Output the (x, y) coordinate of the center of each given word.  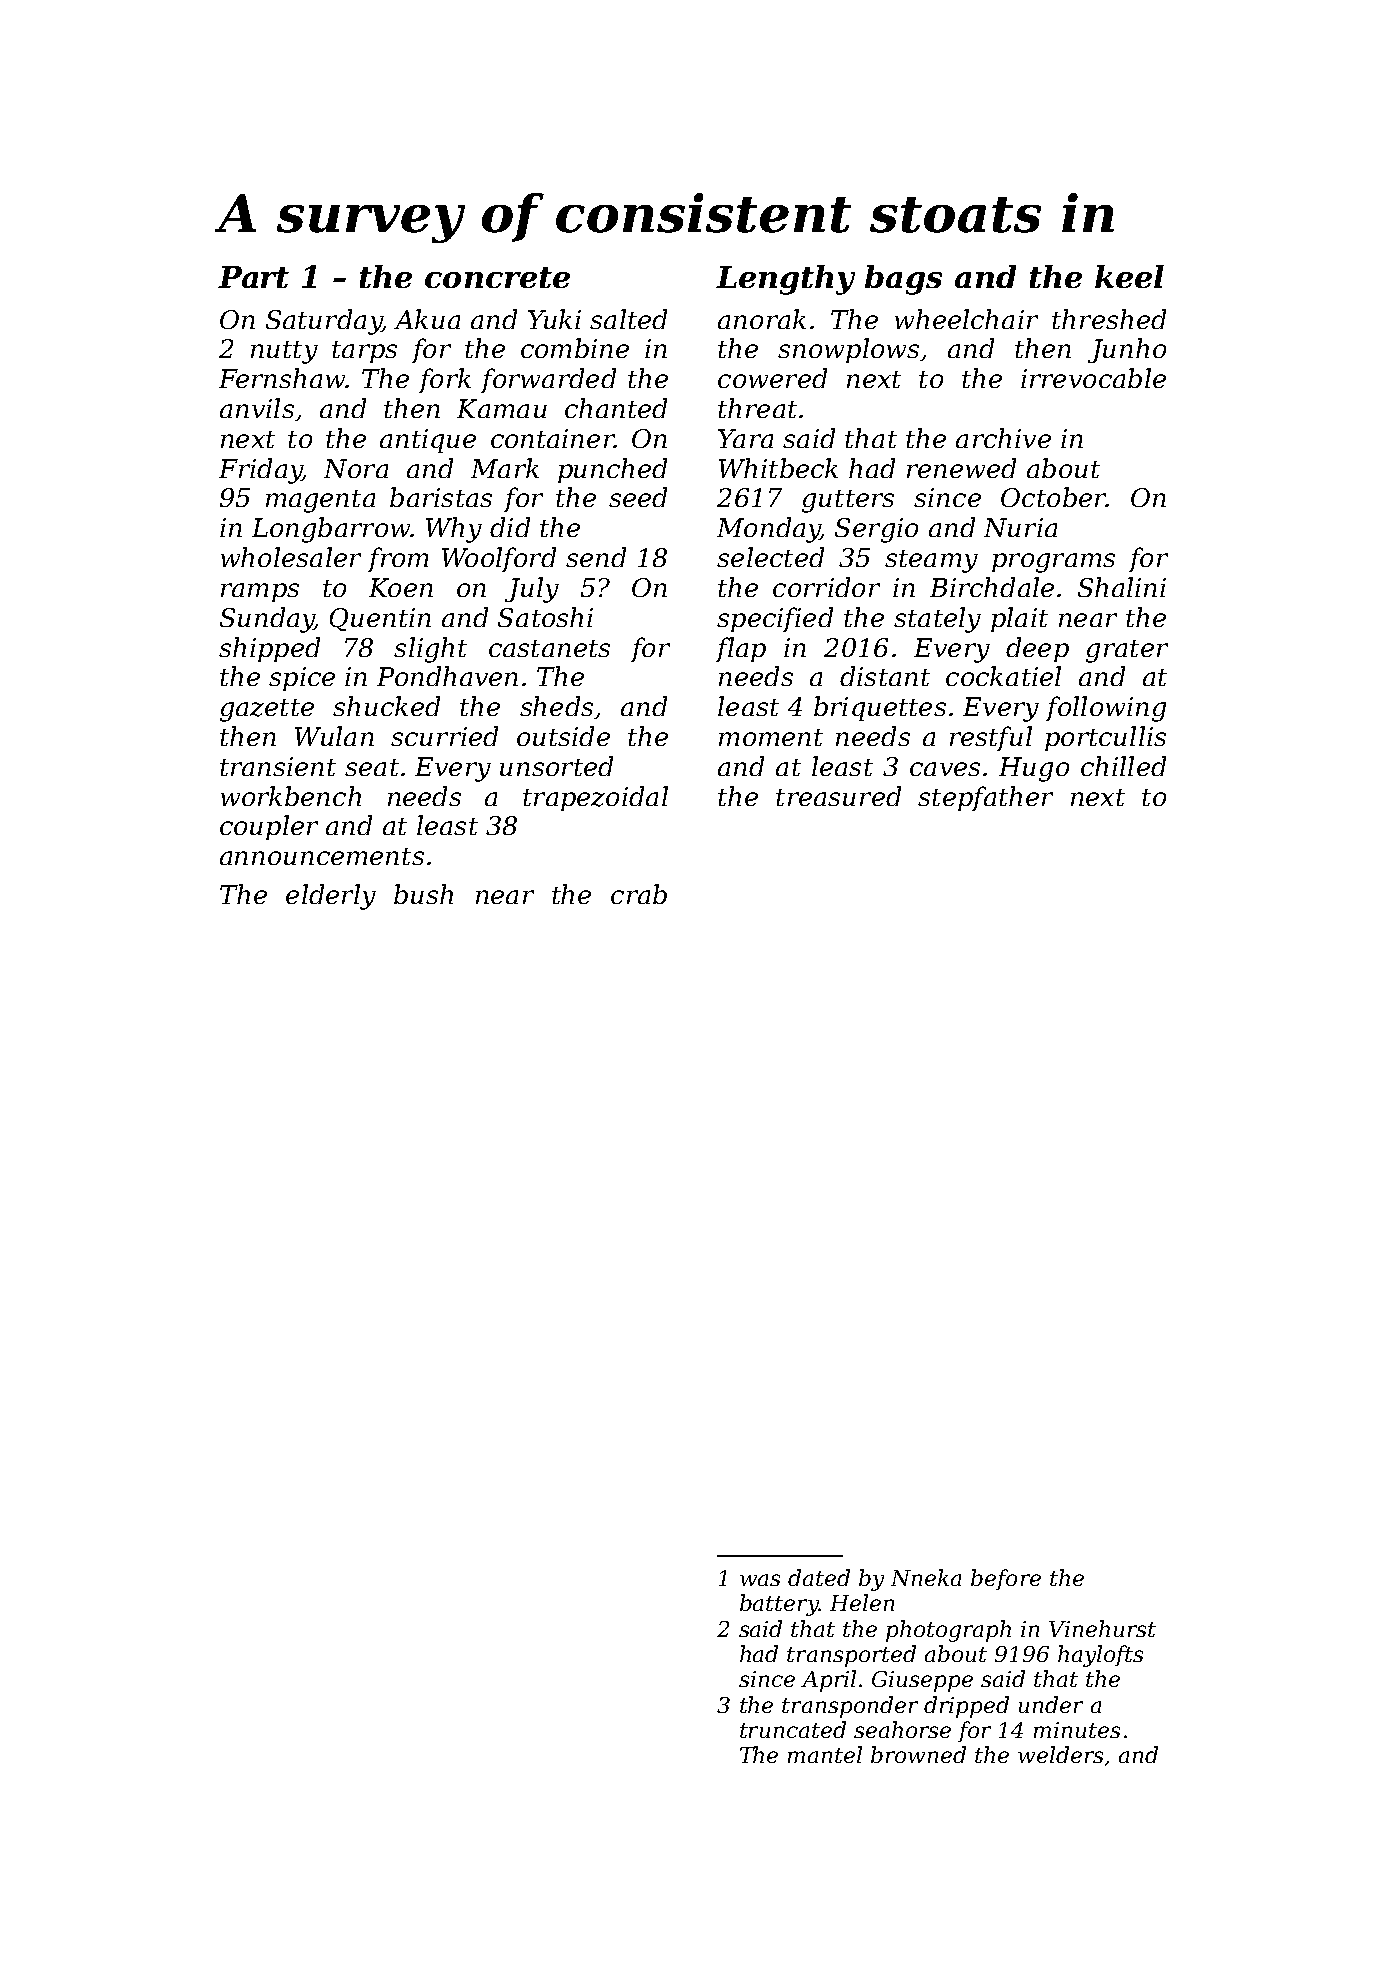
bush (423, 894)
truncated (793, 1729)
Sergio (876, 530)
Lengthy (785, 280)
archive (1003, 438)
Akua (427, 319)
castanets (549, 648)
